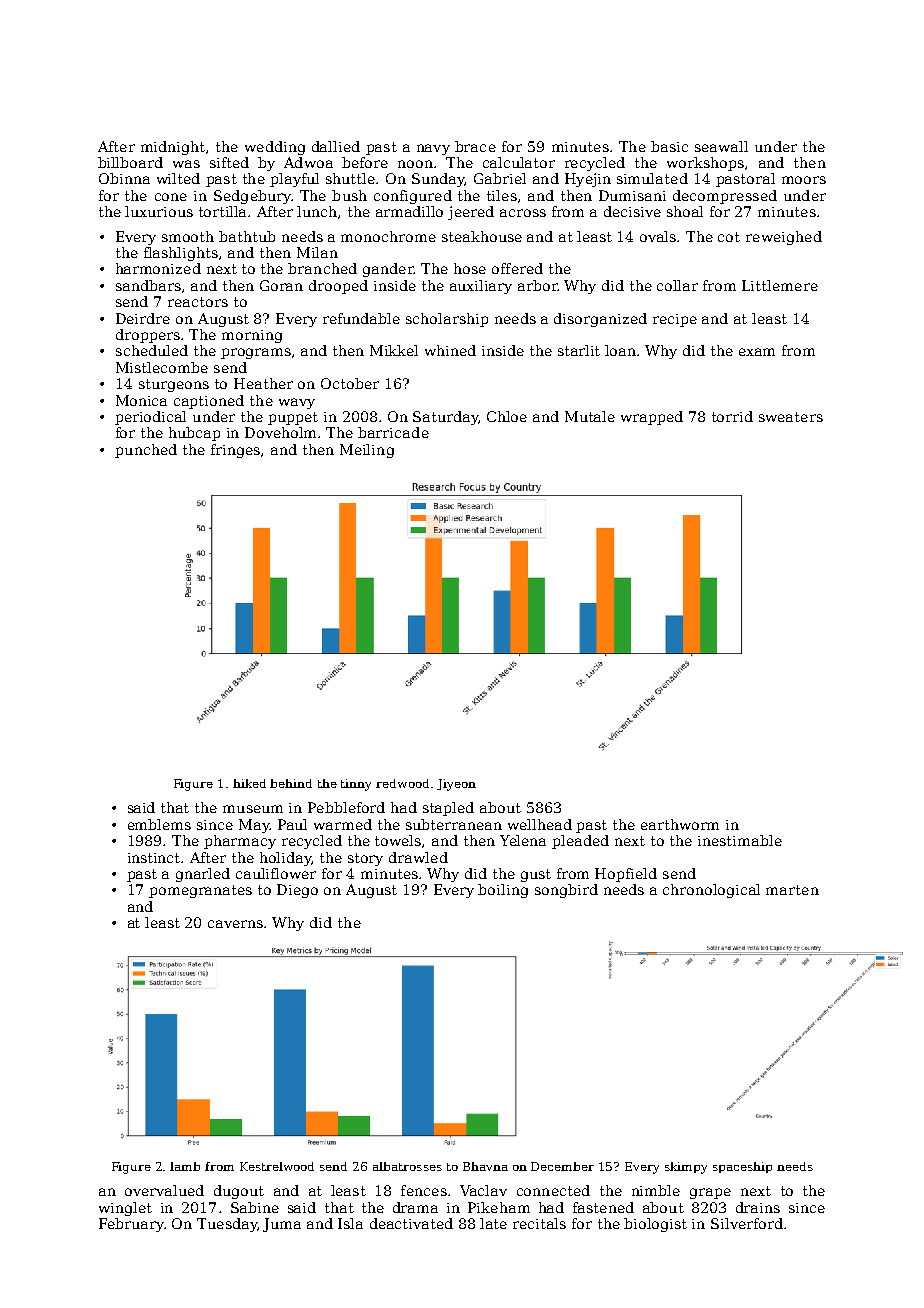  What do you see at coordinates (740, 840) in the screenshot?
I see `inestimable` at bounding box center [740, 840].
